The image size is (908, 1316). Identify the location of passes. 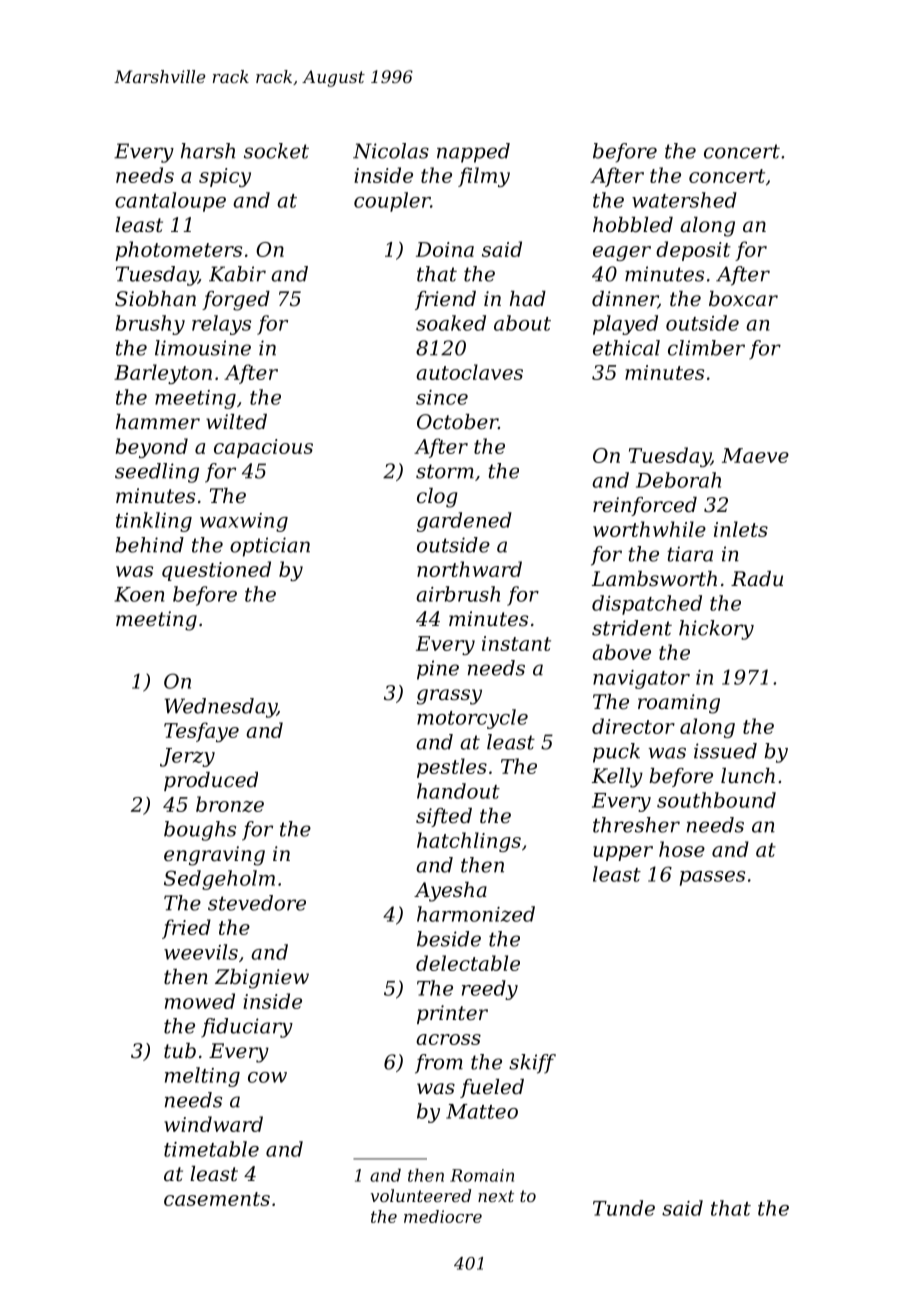
(712, 878).
